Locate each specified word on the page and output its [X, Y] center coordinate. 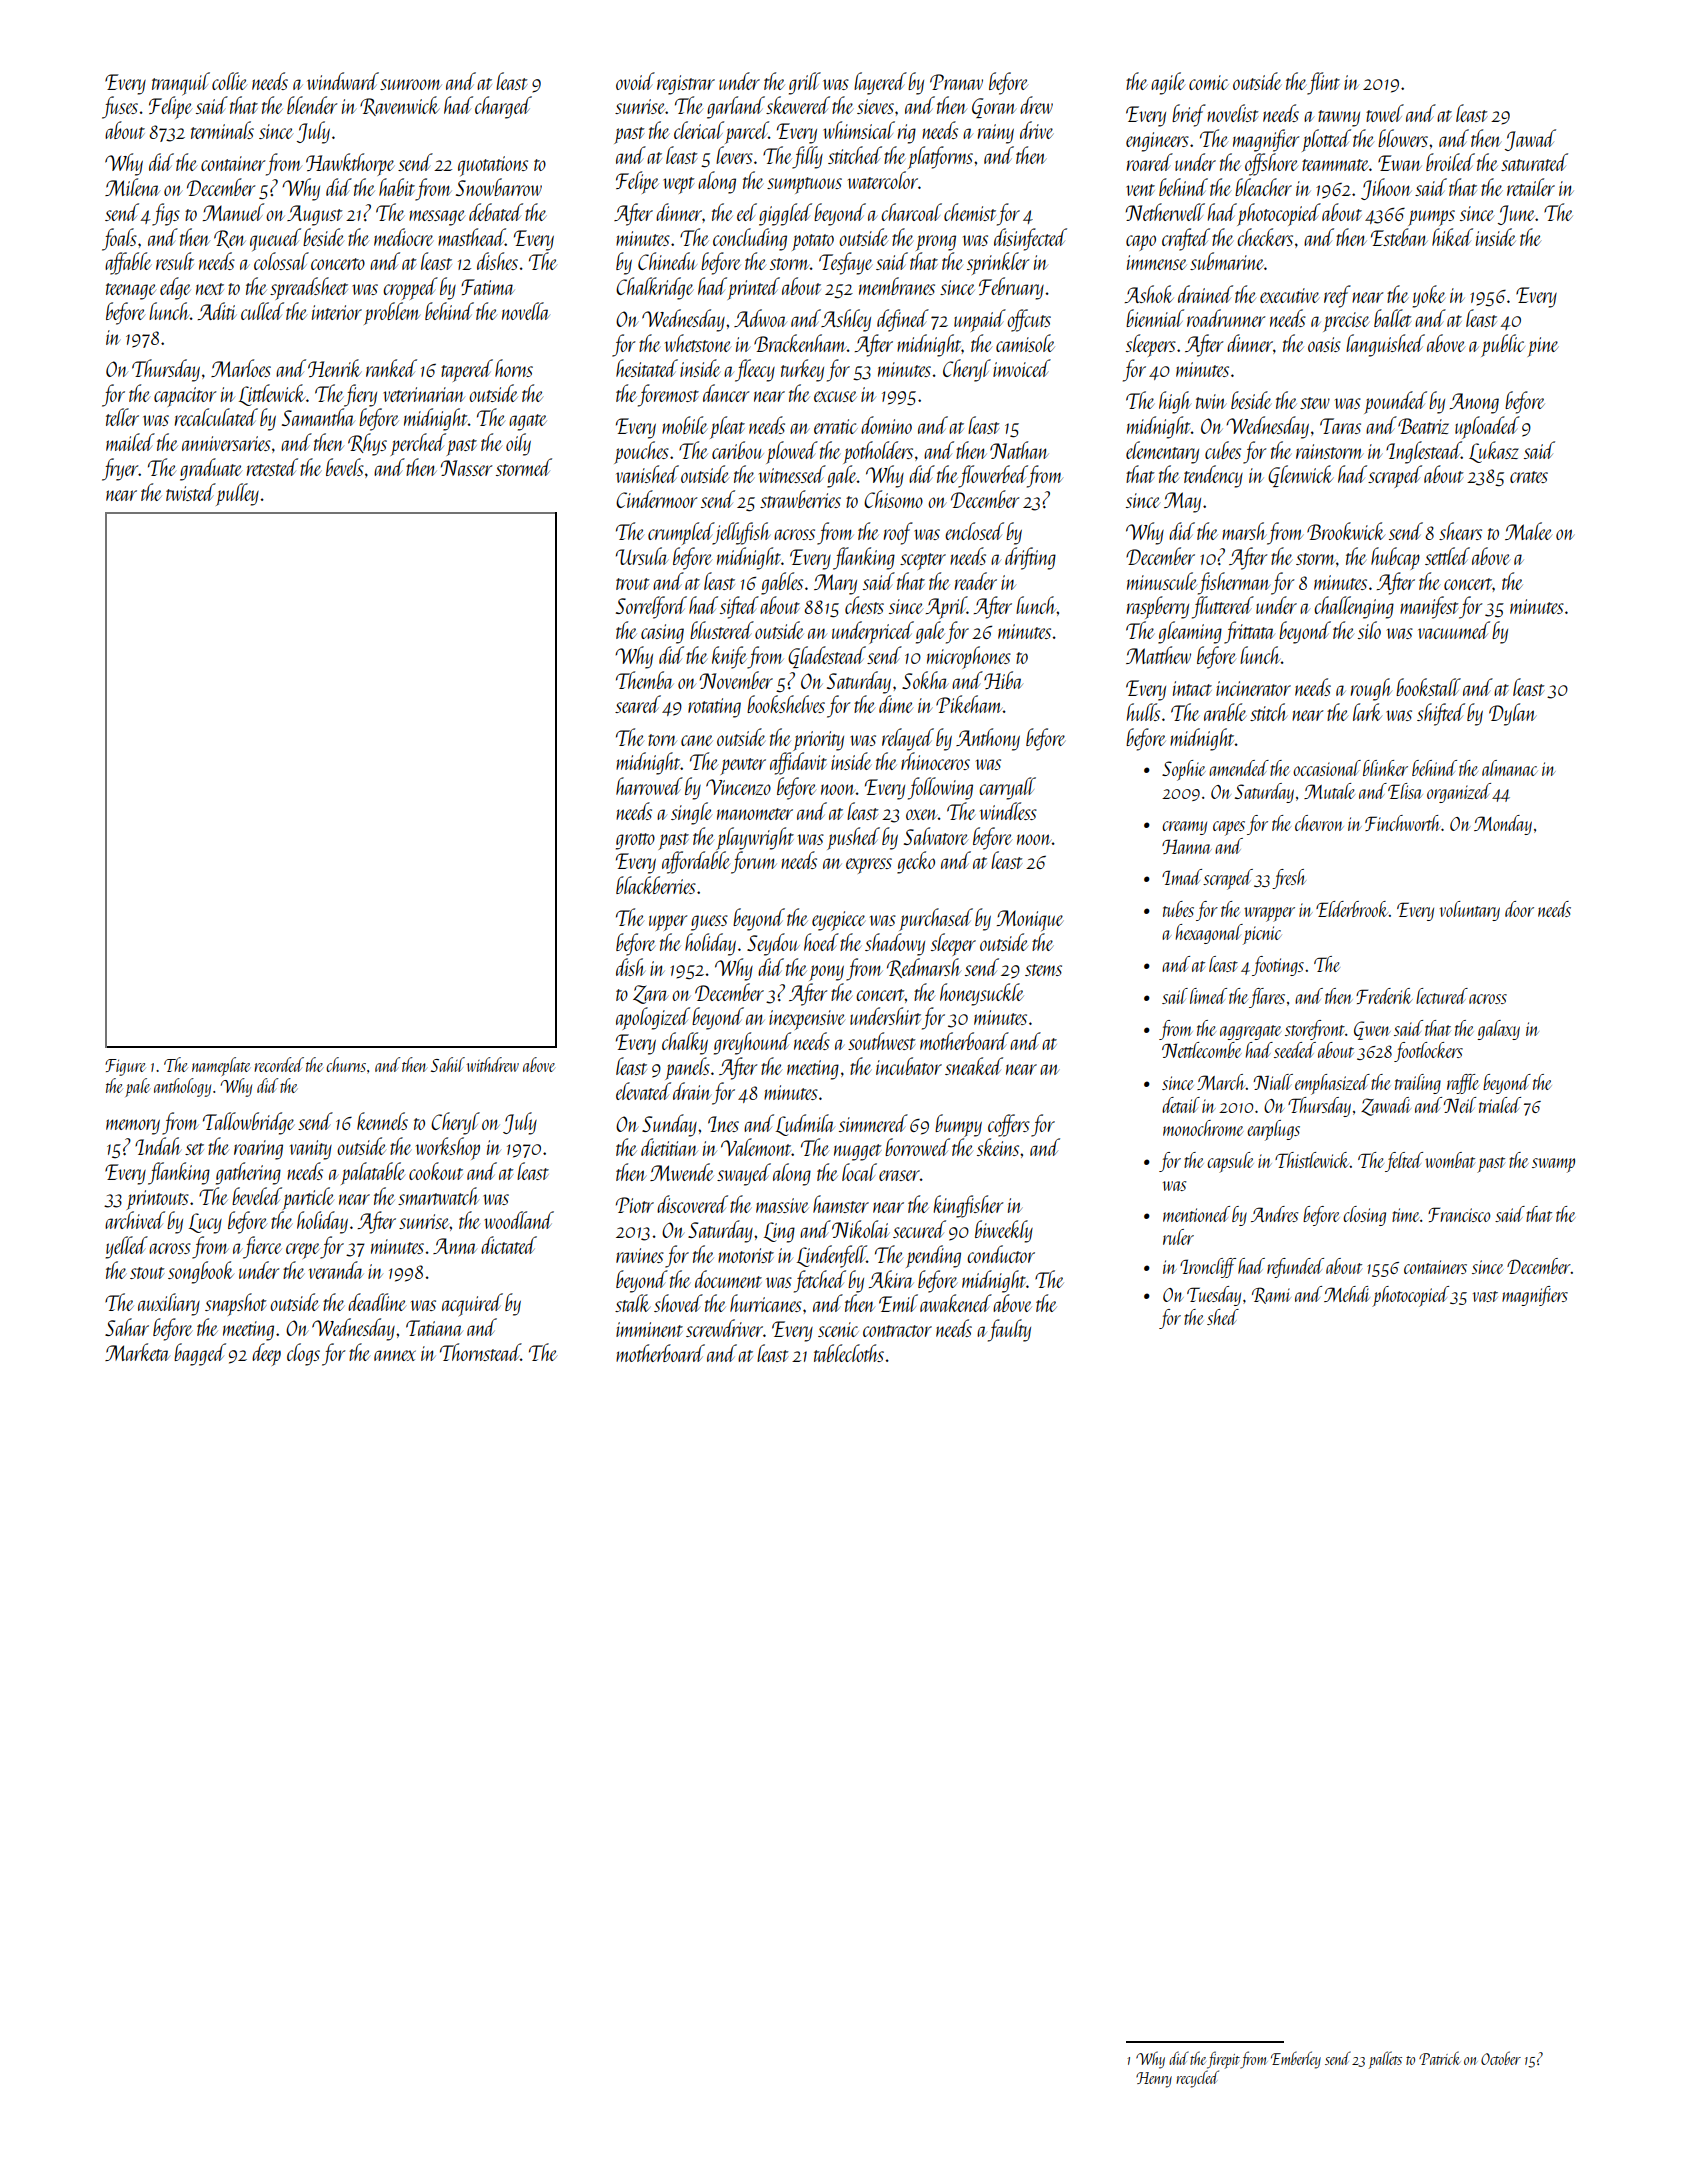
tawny [1339, 118]
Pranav [956, 82]
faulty [1009, 1330]
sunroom [411, 84]
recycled [1197, 2079]
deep [266, 1354]
